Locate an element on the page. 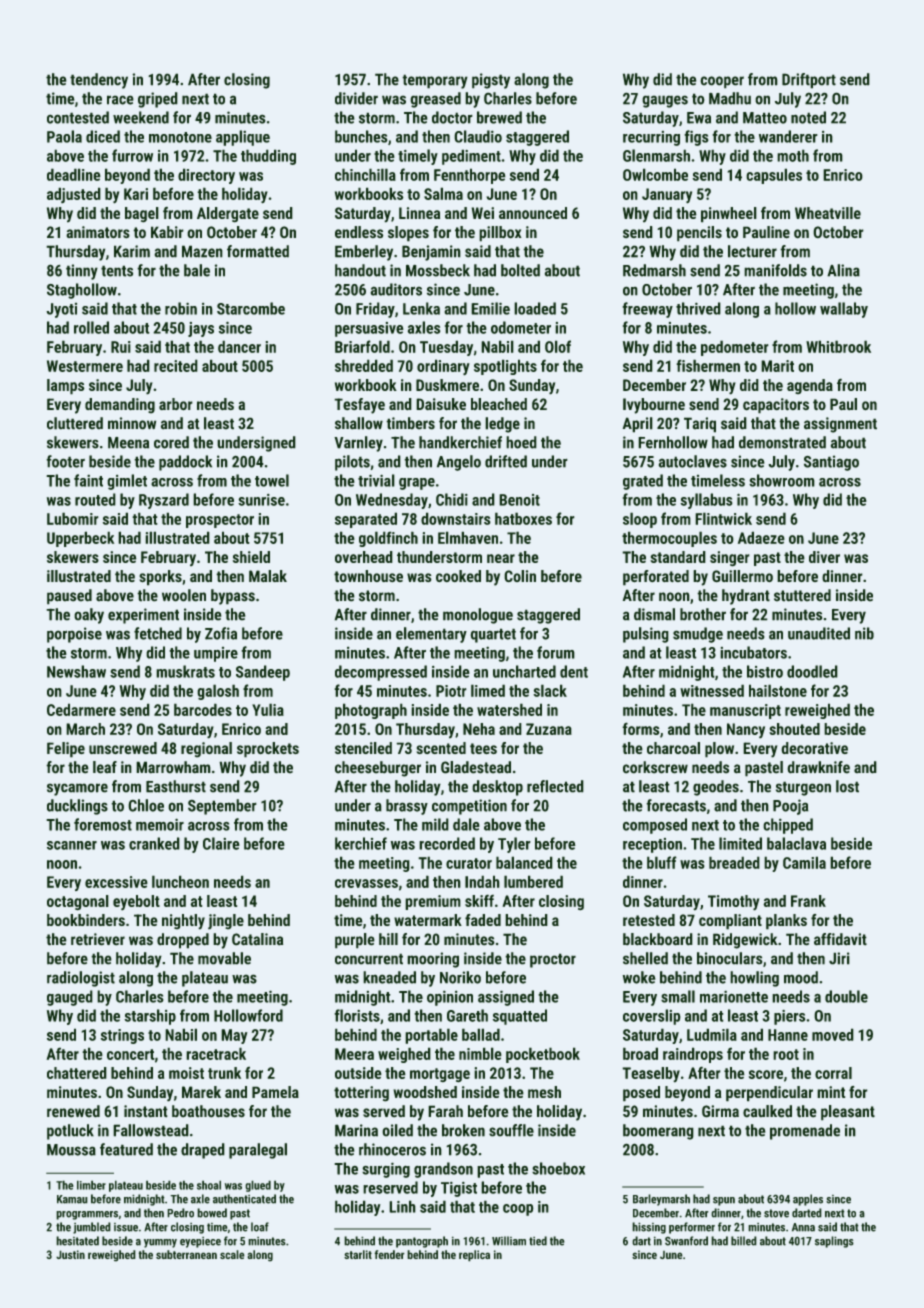 The width and height of the image is (924, 1308). grated is located at coordinates (643, 482).
